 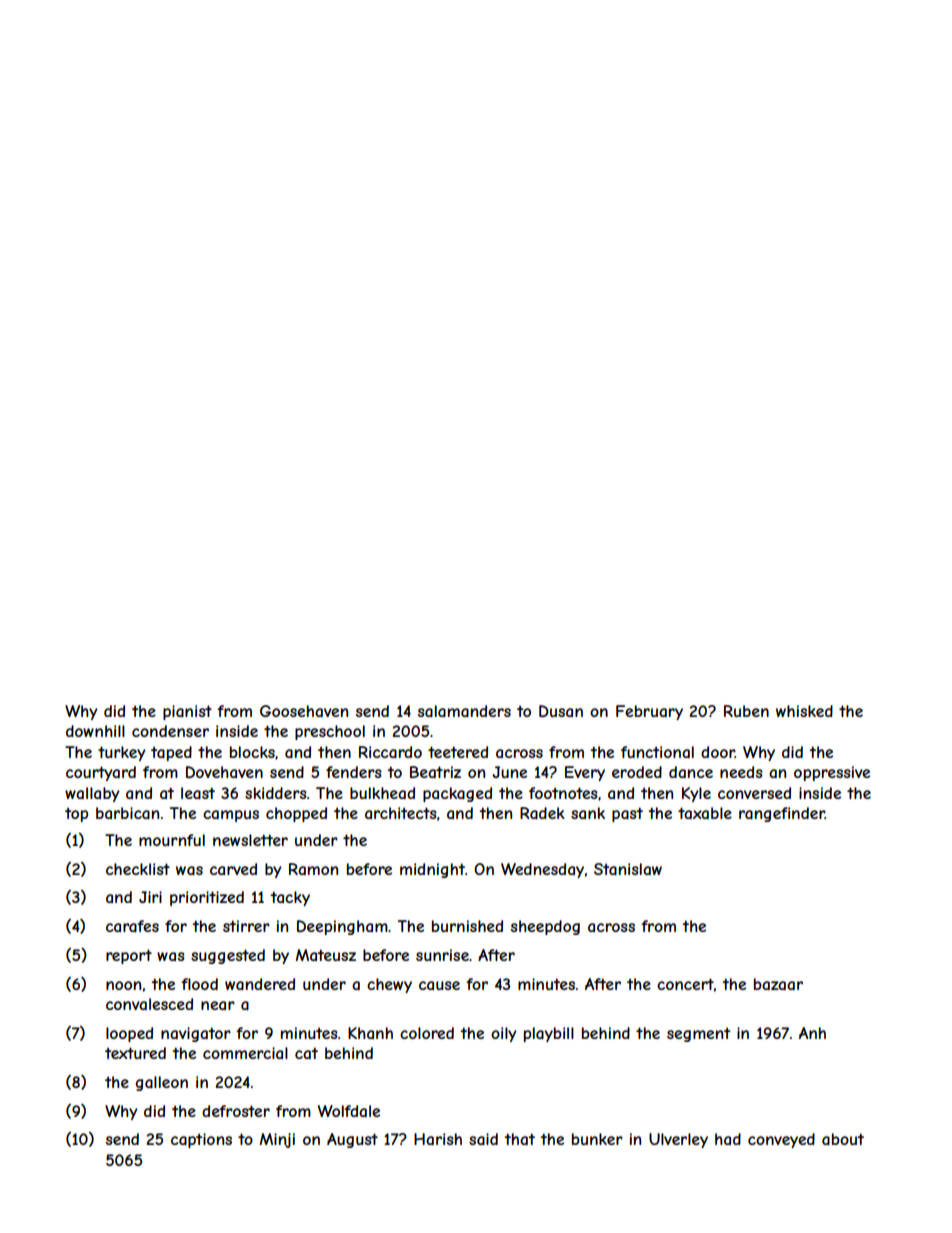 What do you see at coordinates (804, 711) in the page?
I see `whisked` at bounding box center [804, 711].
